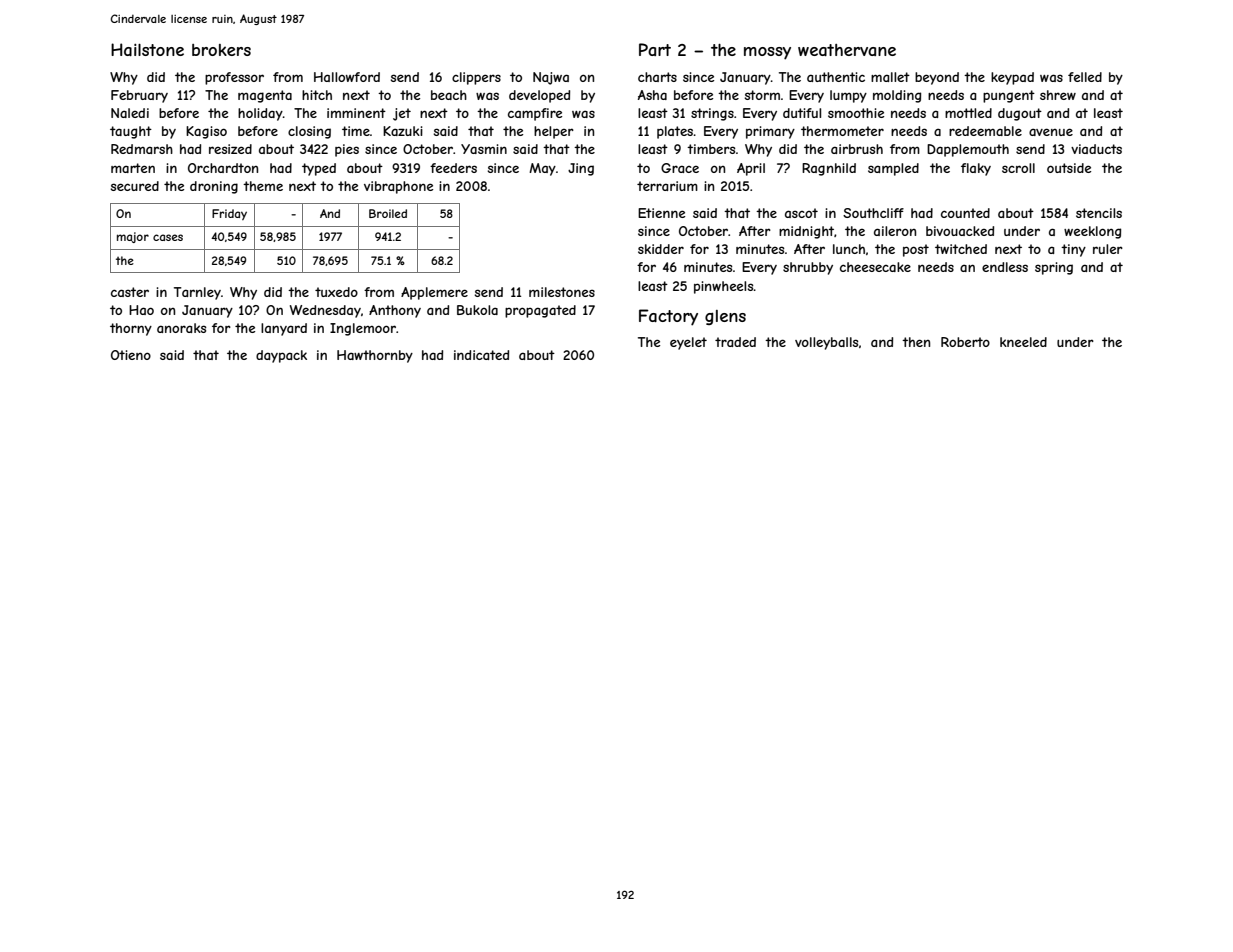  I want to click on molding, so click(897, 96).
